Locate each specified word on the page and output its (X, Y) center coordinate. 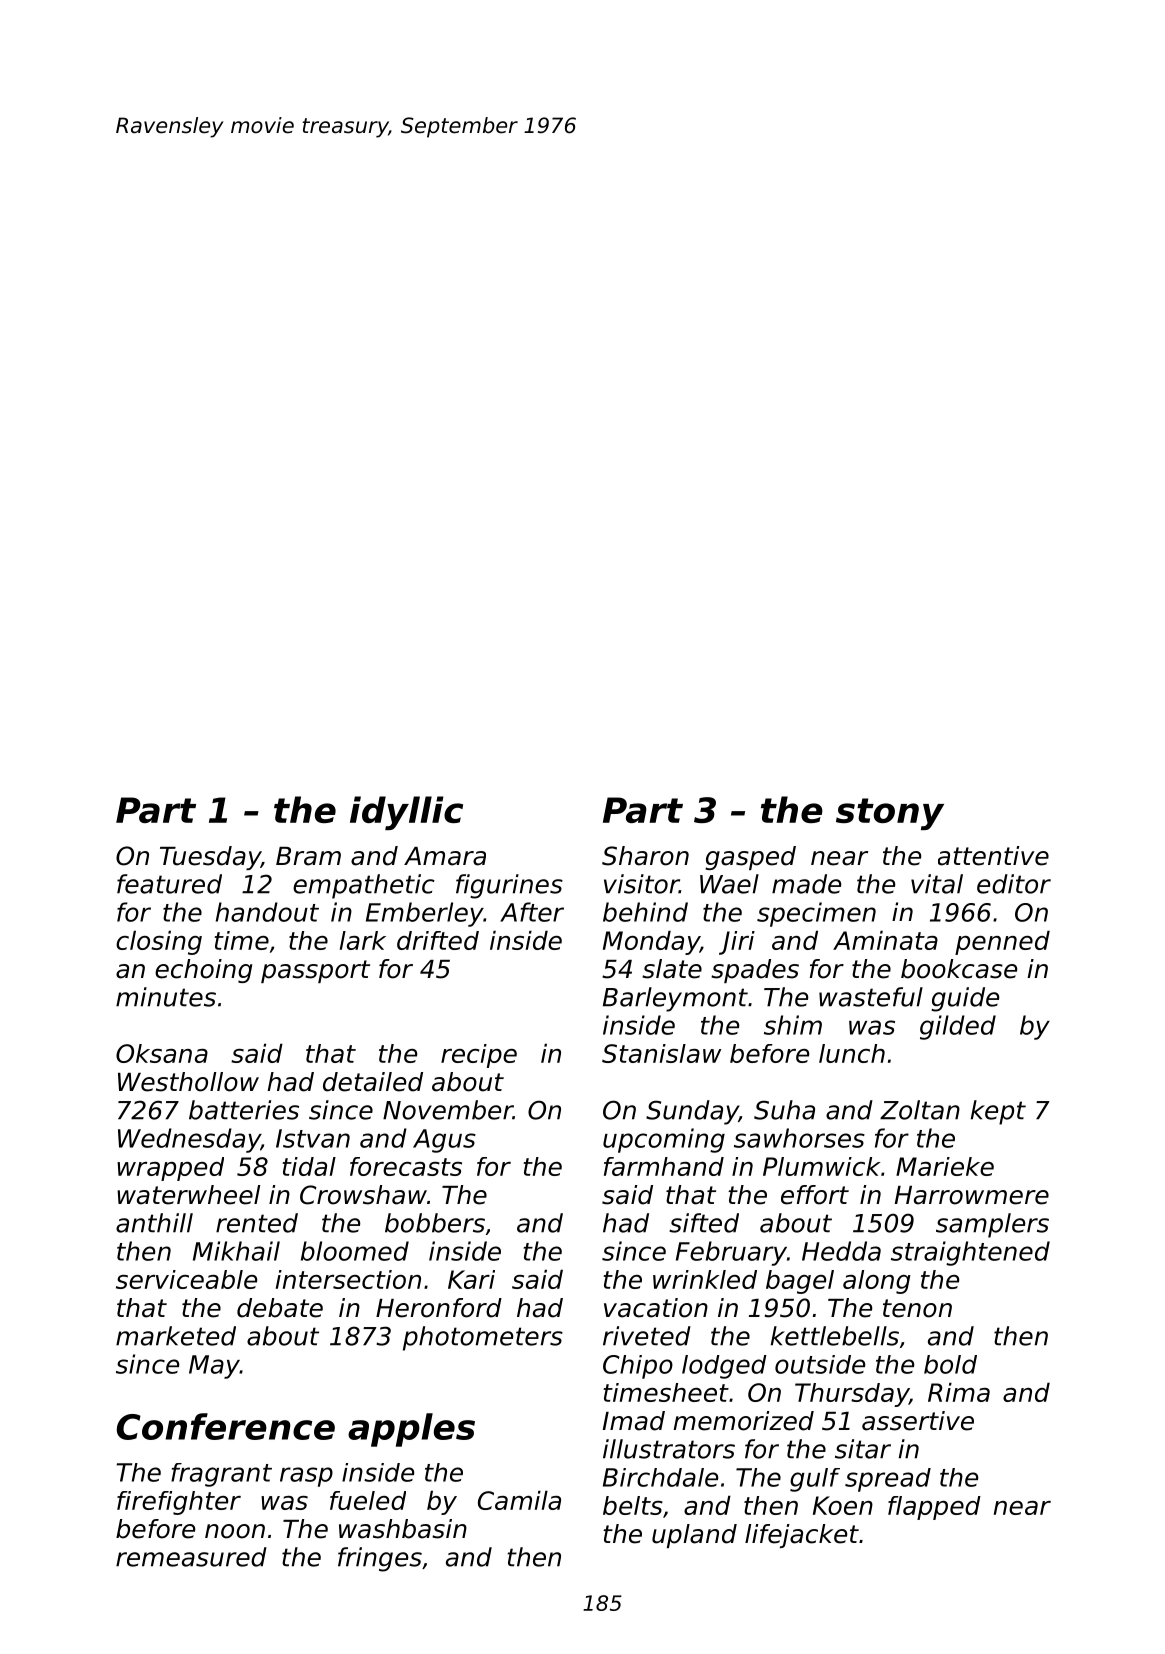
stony (890, 814)
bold (950, 1364)
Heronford (439, 1308)
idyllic (406, 813)
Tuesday (210, 858)
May (214, 1367)
